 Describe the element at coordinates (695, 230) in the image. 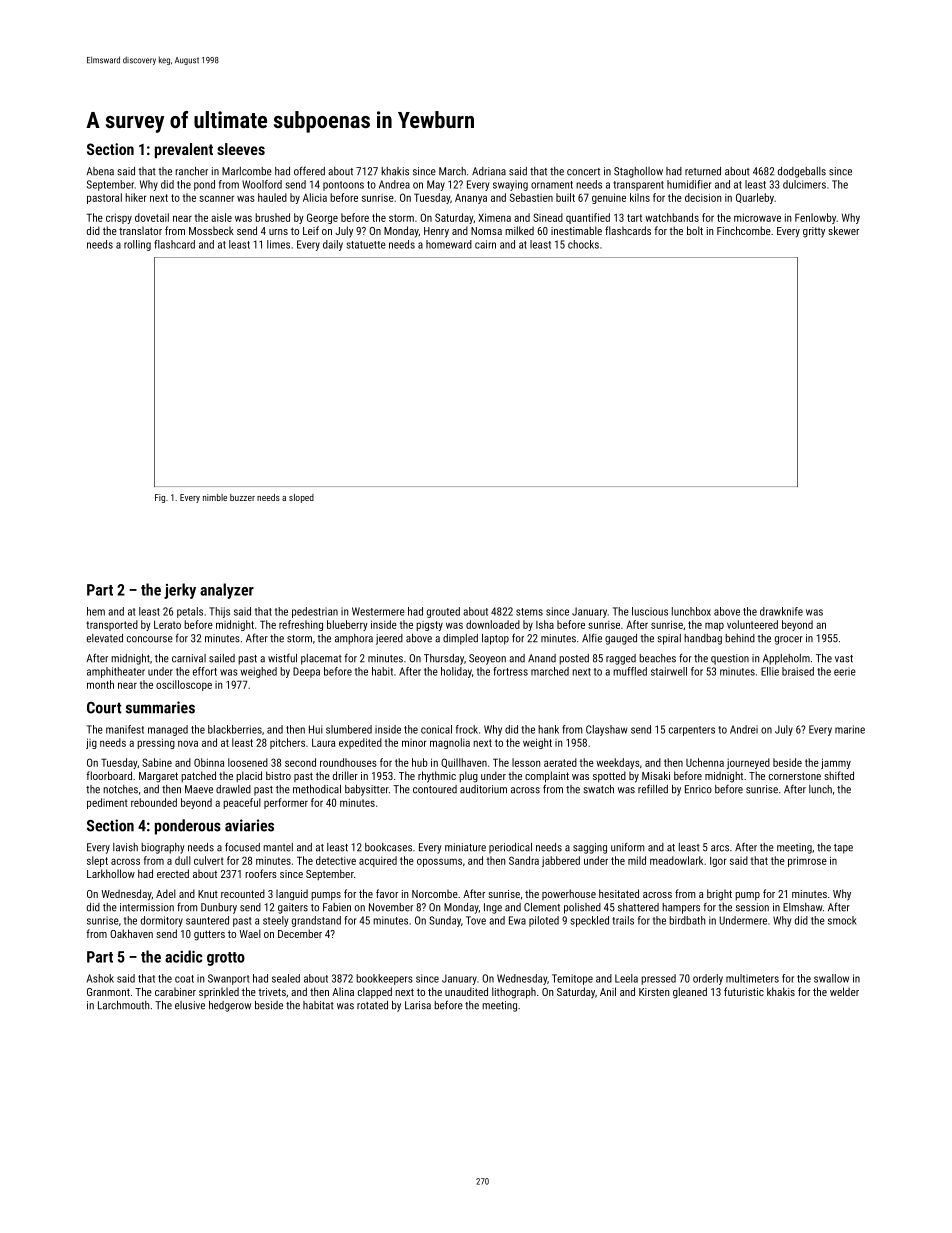

I see `bolt` at that location.
